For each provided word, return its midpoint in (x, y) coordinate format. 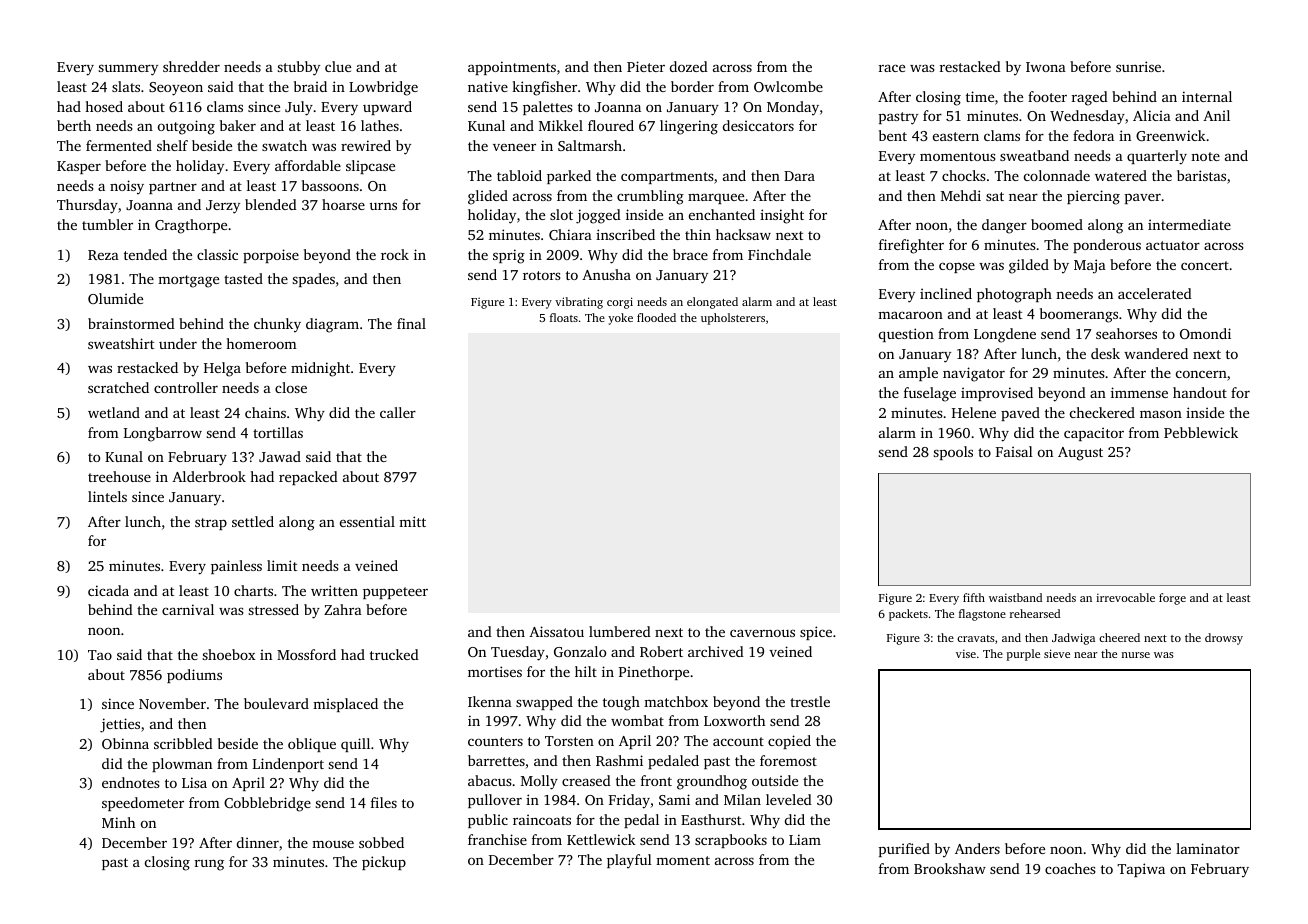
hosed (104, 106)
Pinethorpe (654, 673)
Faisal (1014, 451)
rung (209, 865)
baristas (1201, 175)
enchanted (722, 214)
